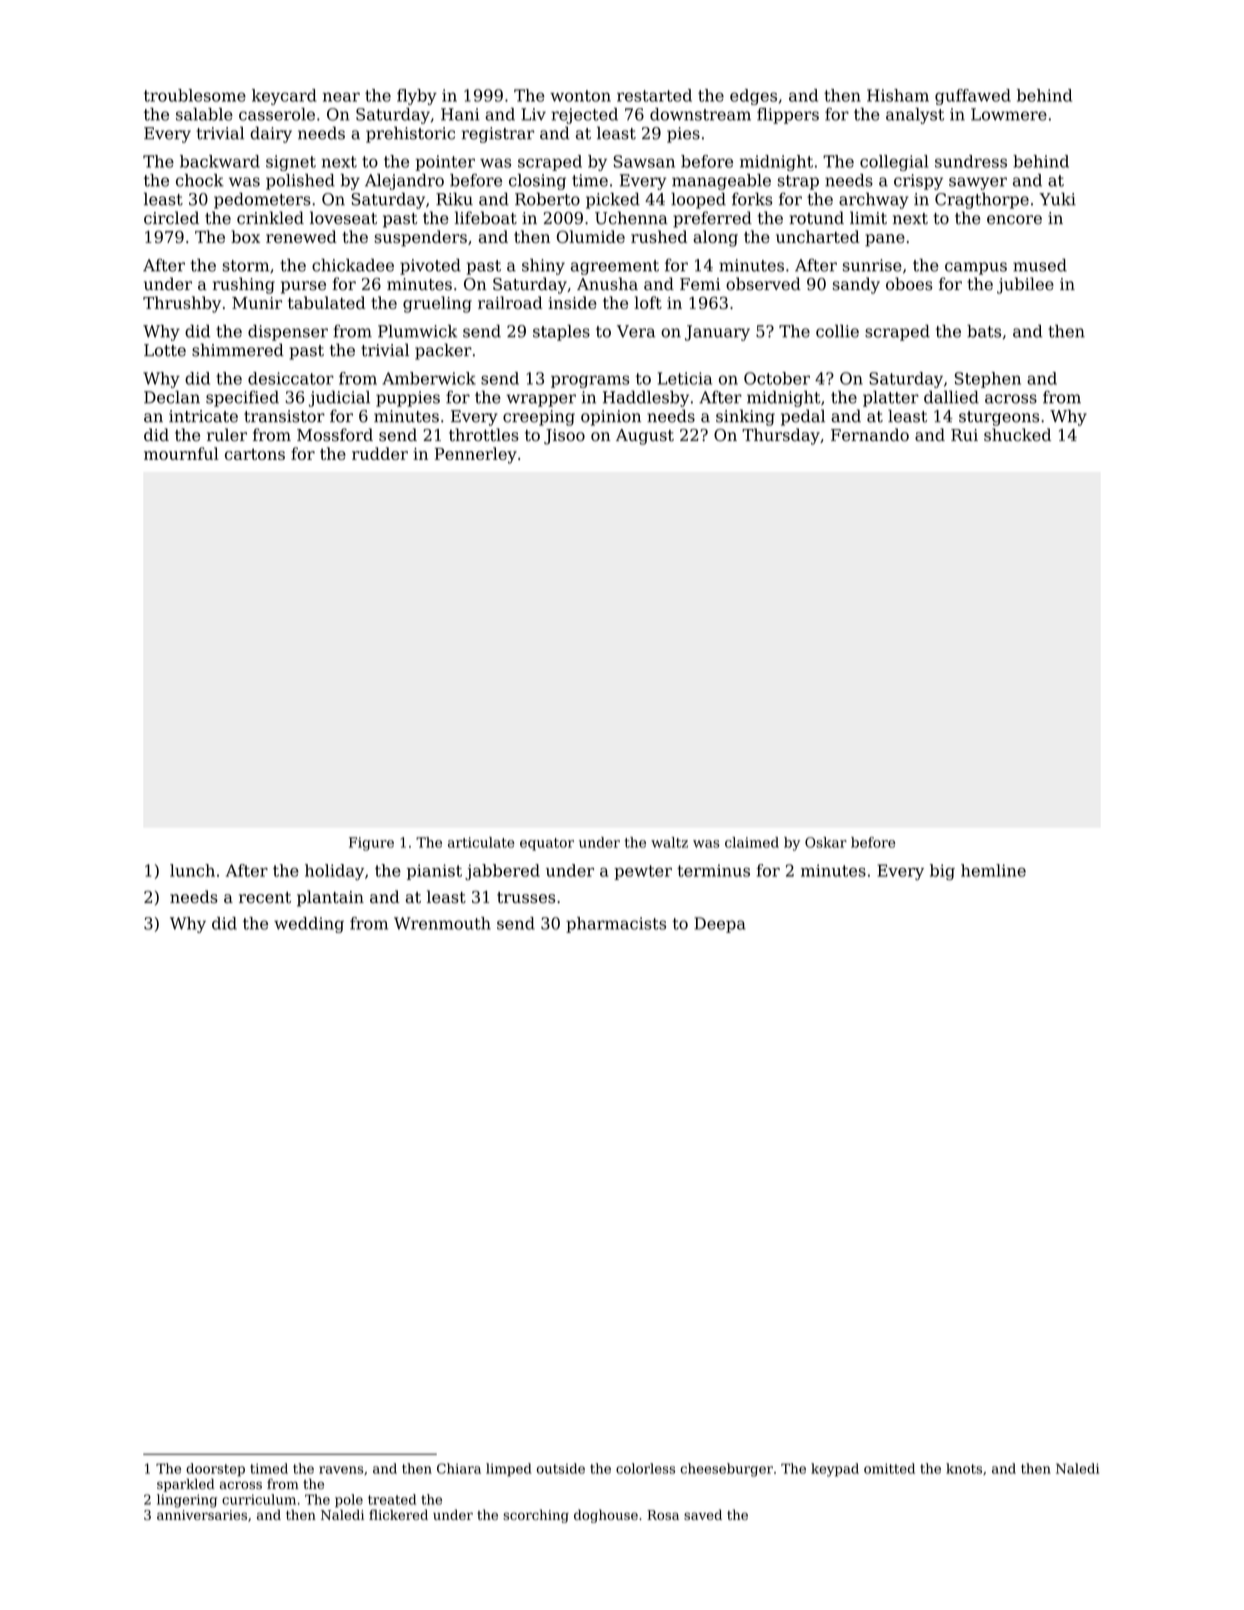  What do you see at coordinates (720, 925) in the screenshot?
I see `Deepa` at bounding box center [720, 925].
